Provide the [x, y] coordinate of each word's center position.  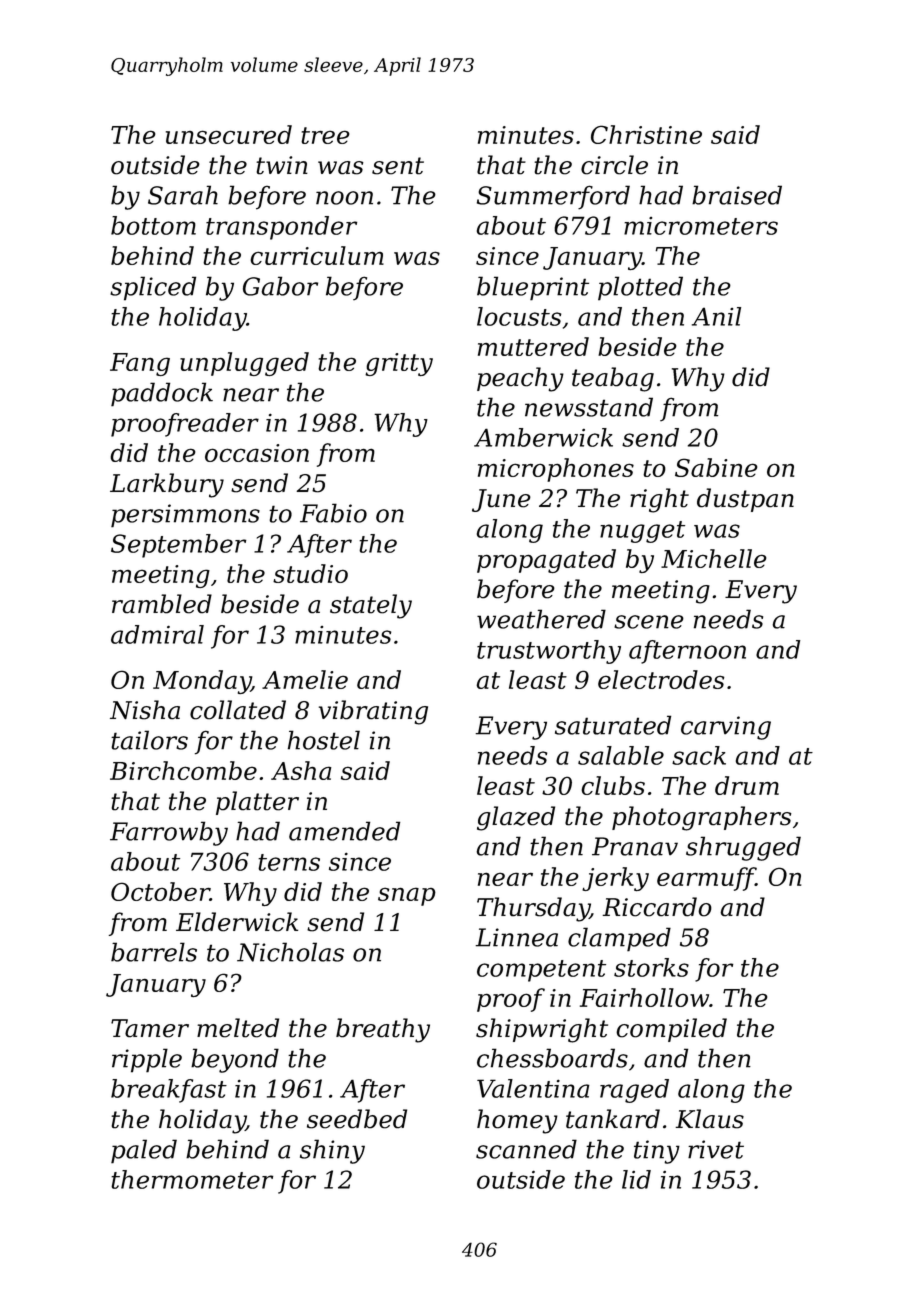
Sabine [716, 467]
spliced [153, 288]
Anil [716, 316]
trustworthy [549, 652]
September [178, 546]
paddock [162, 394]
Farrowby [169, 833]
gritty [399, 364]
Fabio [333, 513]
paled [144, 1151]
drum [747, 785]
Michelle [713, 558]
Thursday [533, 909]
